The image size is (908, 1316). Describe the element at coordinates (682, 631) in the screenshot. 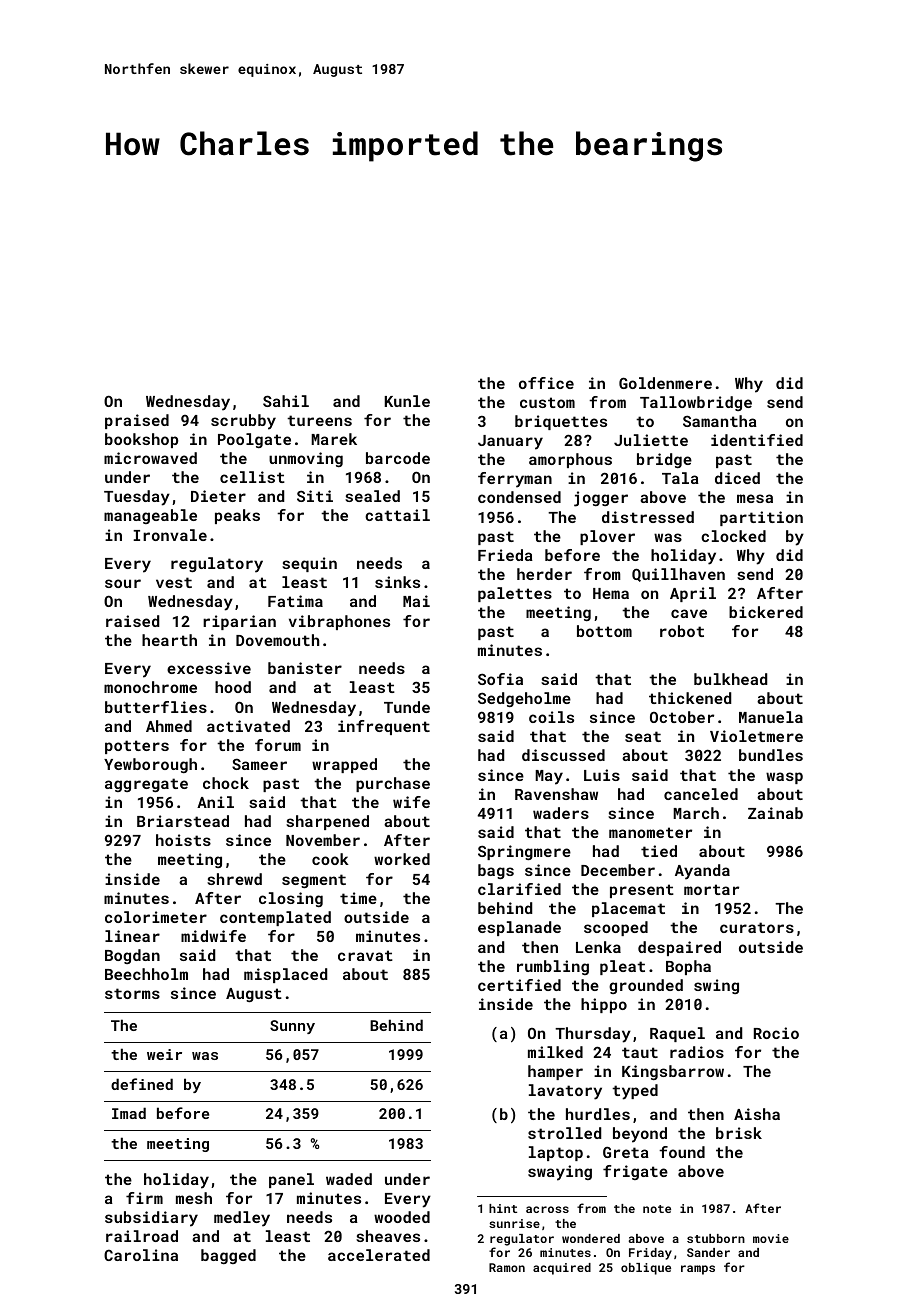

I see `robot` at that location.
